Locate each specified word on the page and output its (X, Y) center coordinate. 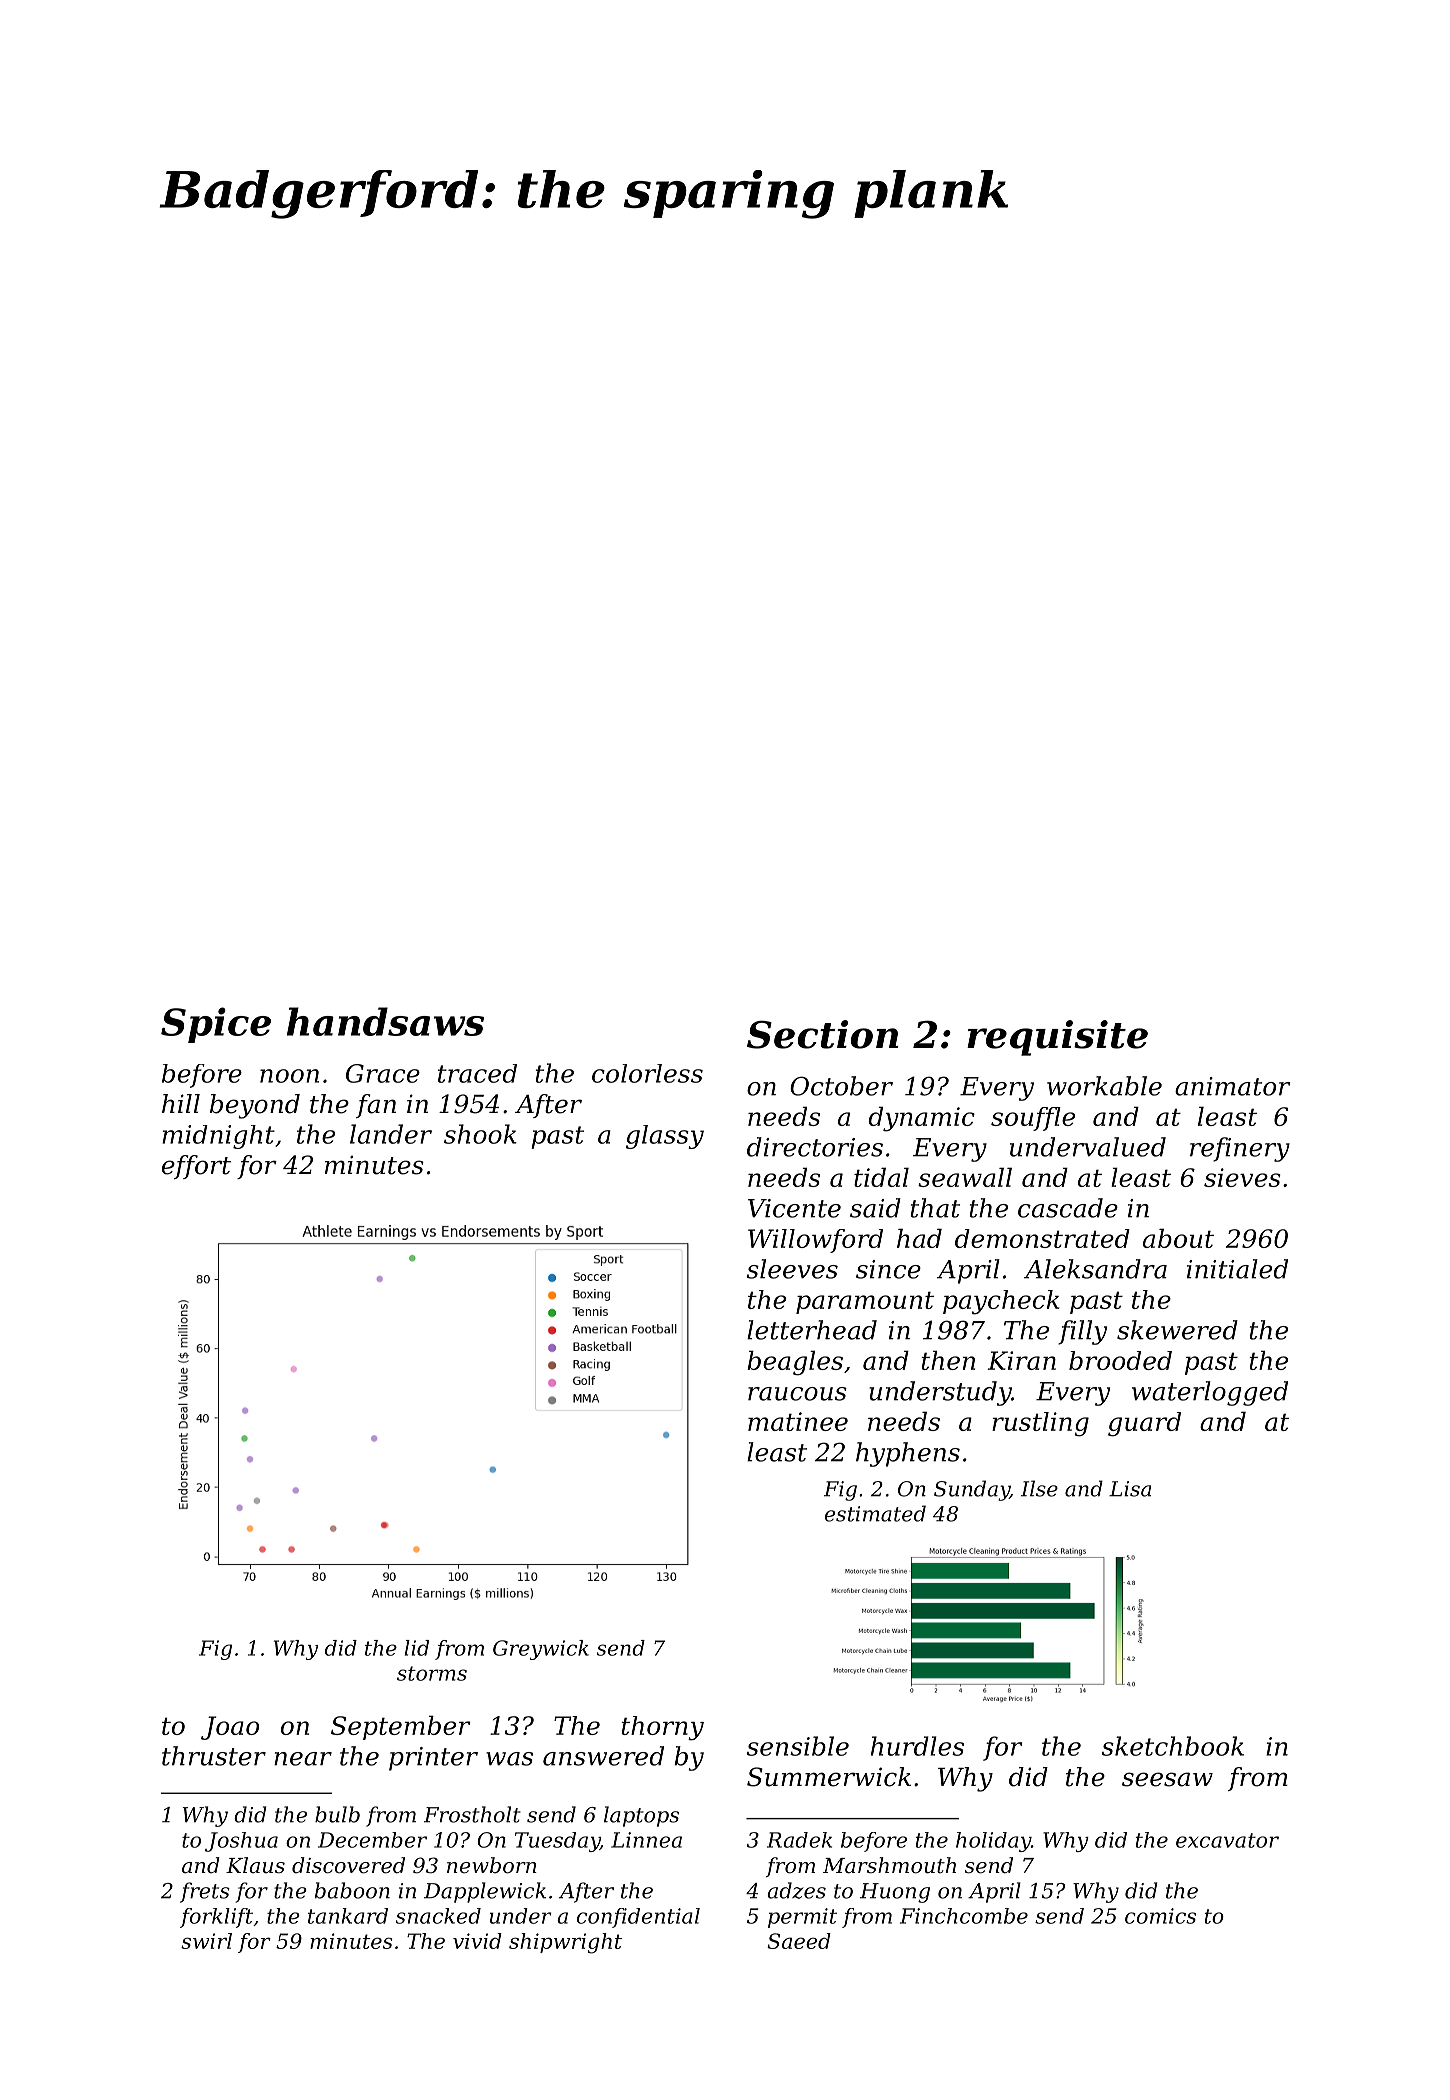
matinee (798, 1421)
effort (196, 1167)
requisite (1057, 1038)
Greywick (541, 1650)
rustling (1040, 1424)
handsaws (385, 1021)
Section (823, 1034)
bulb (337, 1814)
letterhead (812, 1330)
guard (1144, 1424)
